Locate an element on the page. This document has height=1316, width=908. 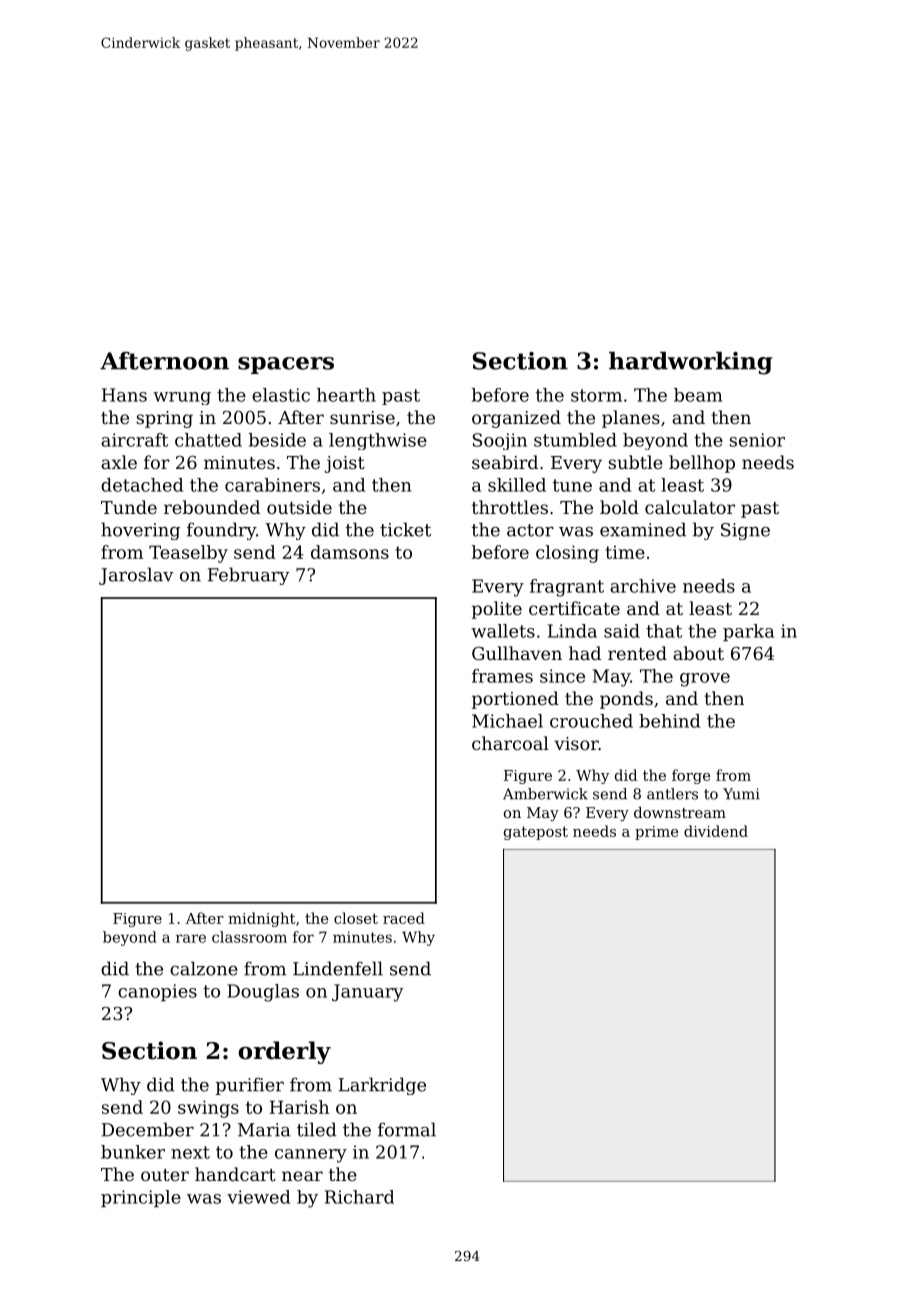
parka is located at coordinates (748, 632).
